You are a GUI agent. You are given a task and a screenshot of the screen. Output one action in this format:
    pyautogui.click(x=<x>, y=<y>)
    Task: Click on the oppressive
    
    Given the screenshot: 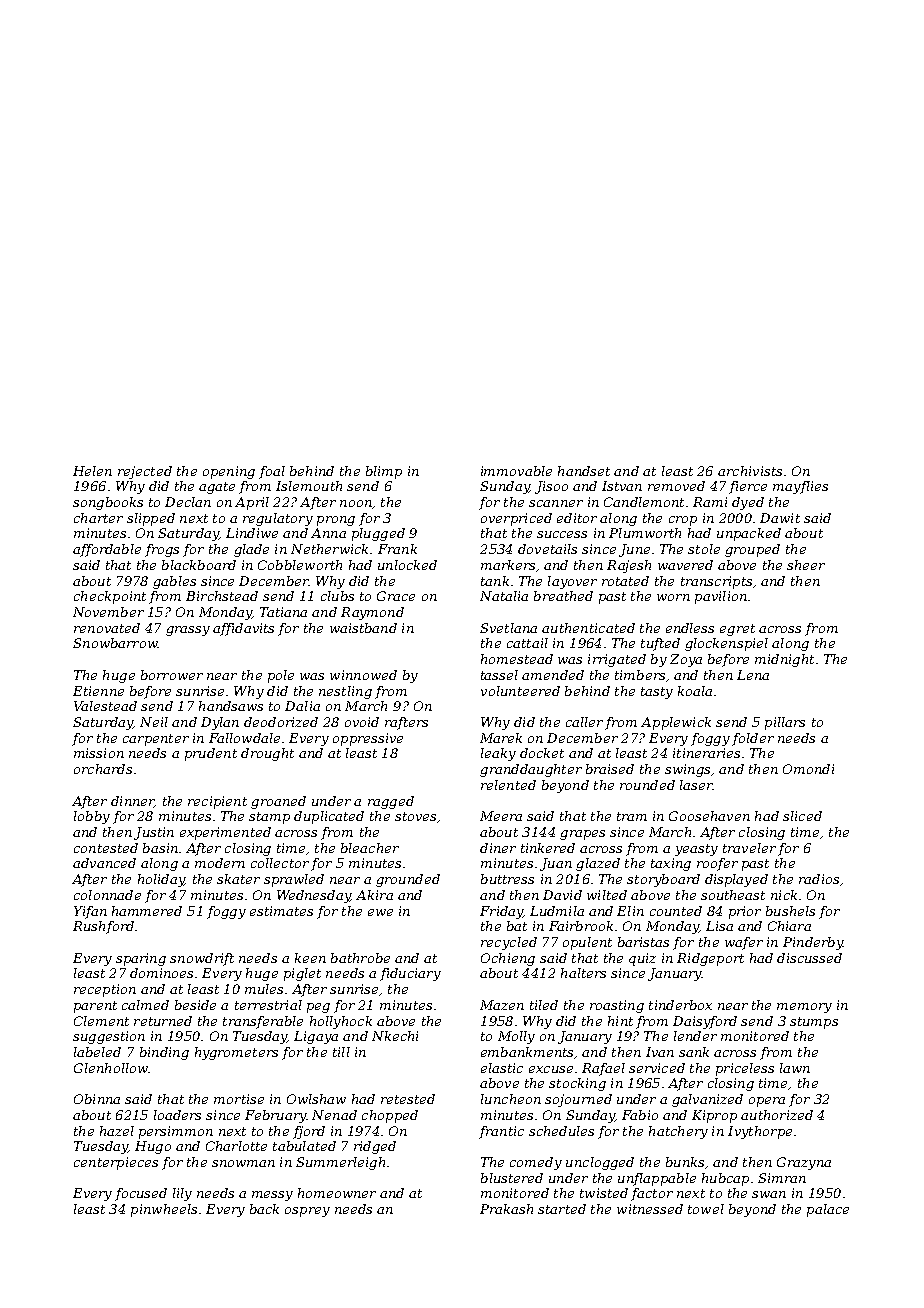 What is the action you would take?
    pyautogui.click(x=368, y=739)
